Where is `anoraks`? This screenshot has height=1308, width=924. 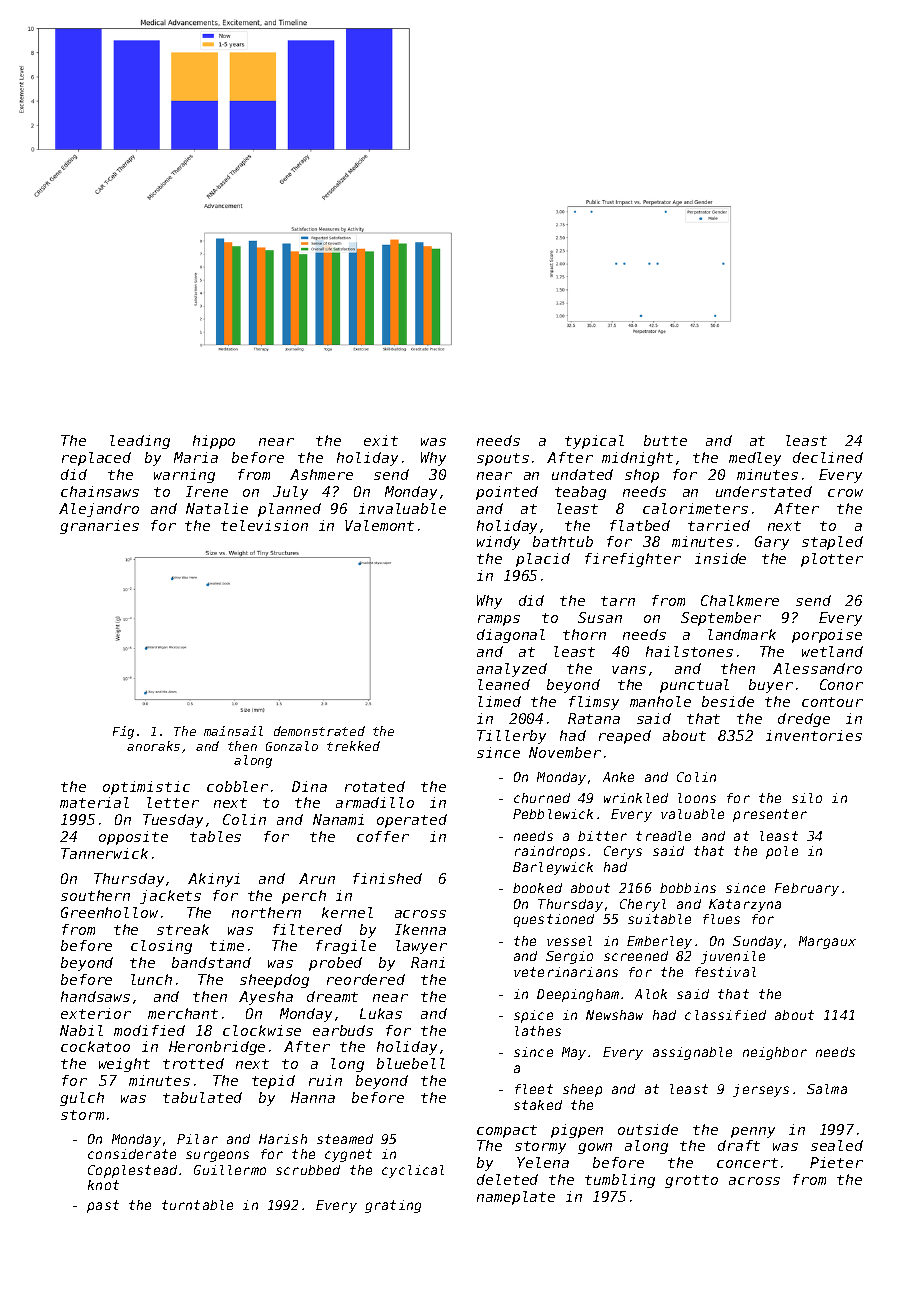
anoraks is located at coordinates (153, 746).
